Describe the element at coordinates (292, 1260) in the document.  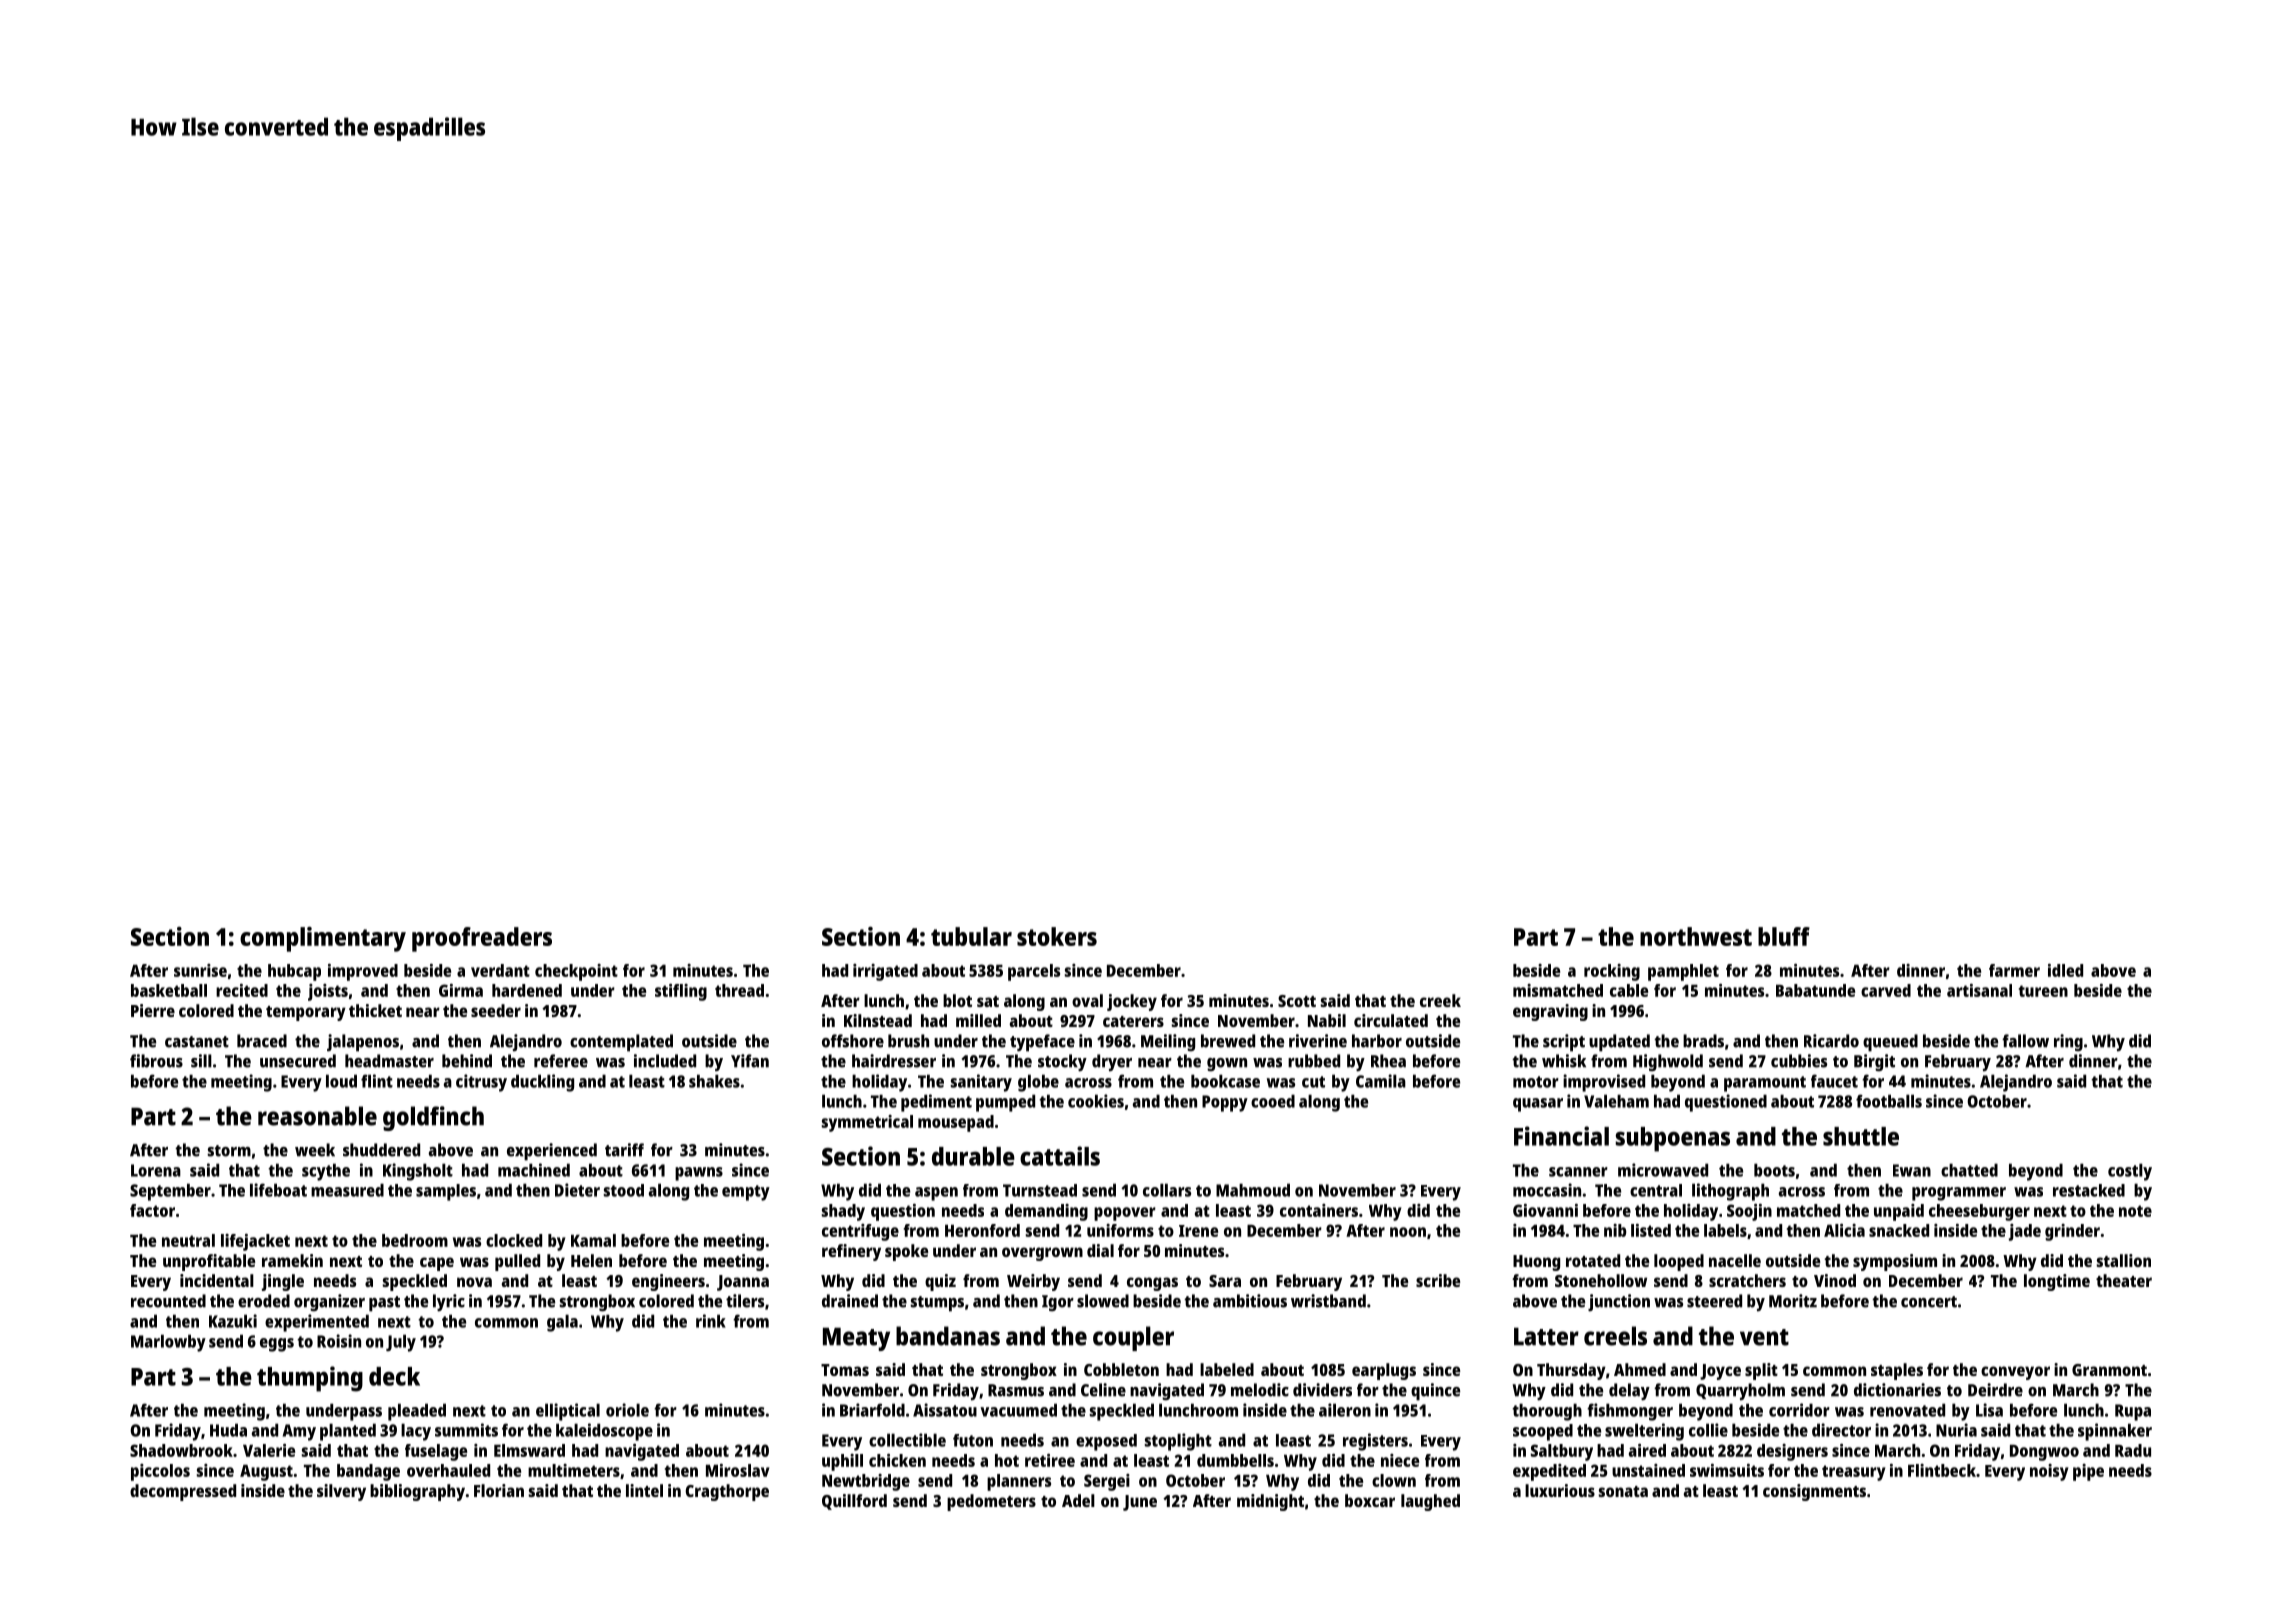
I see `ramekin` at that location.
